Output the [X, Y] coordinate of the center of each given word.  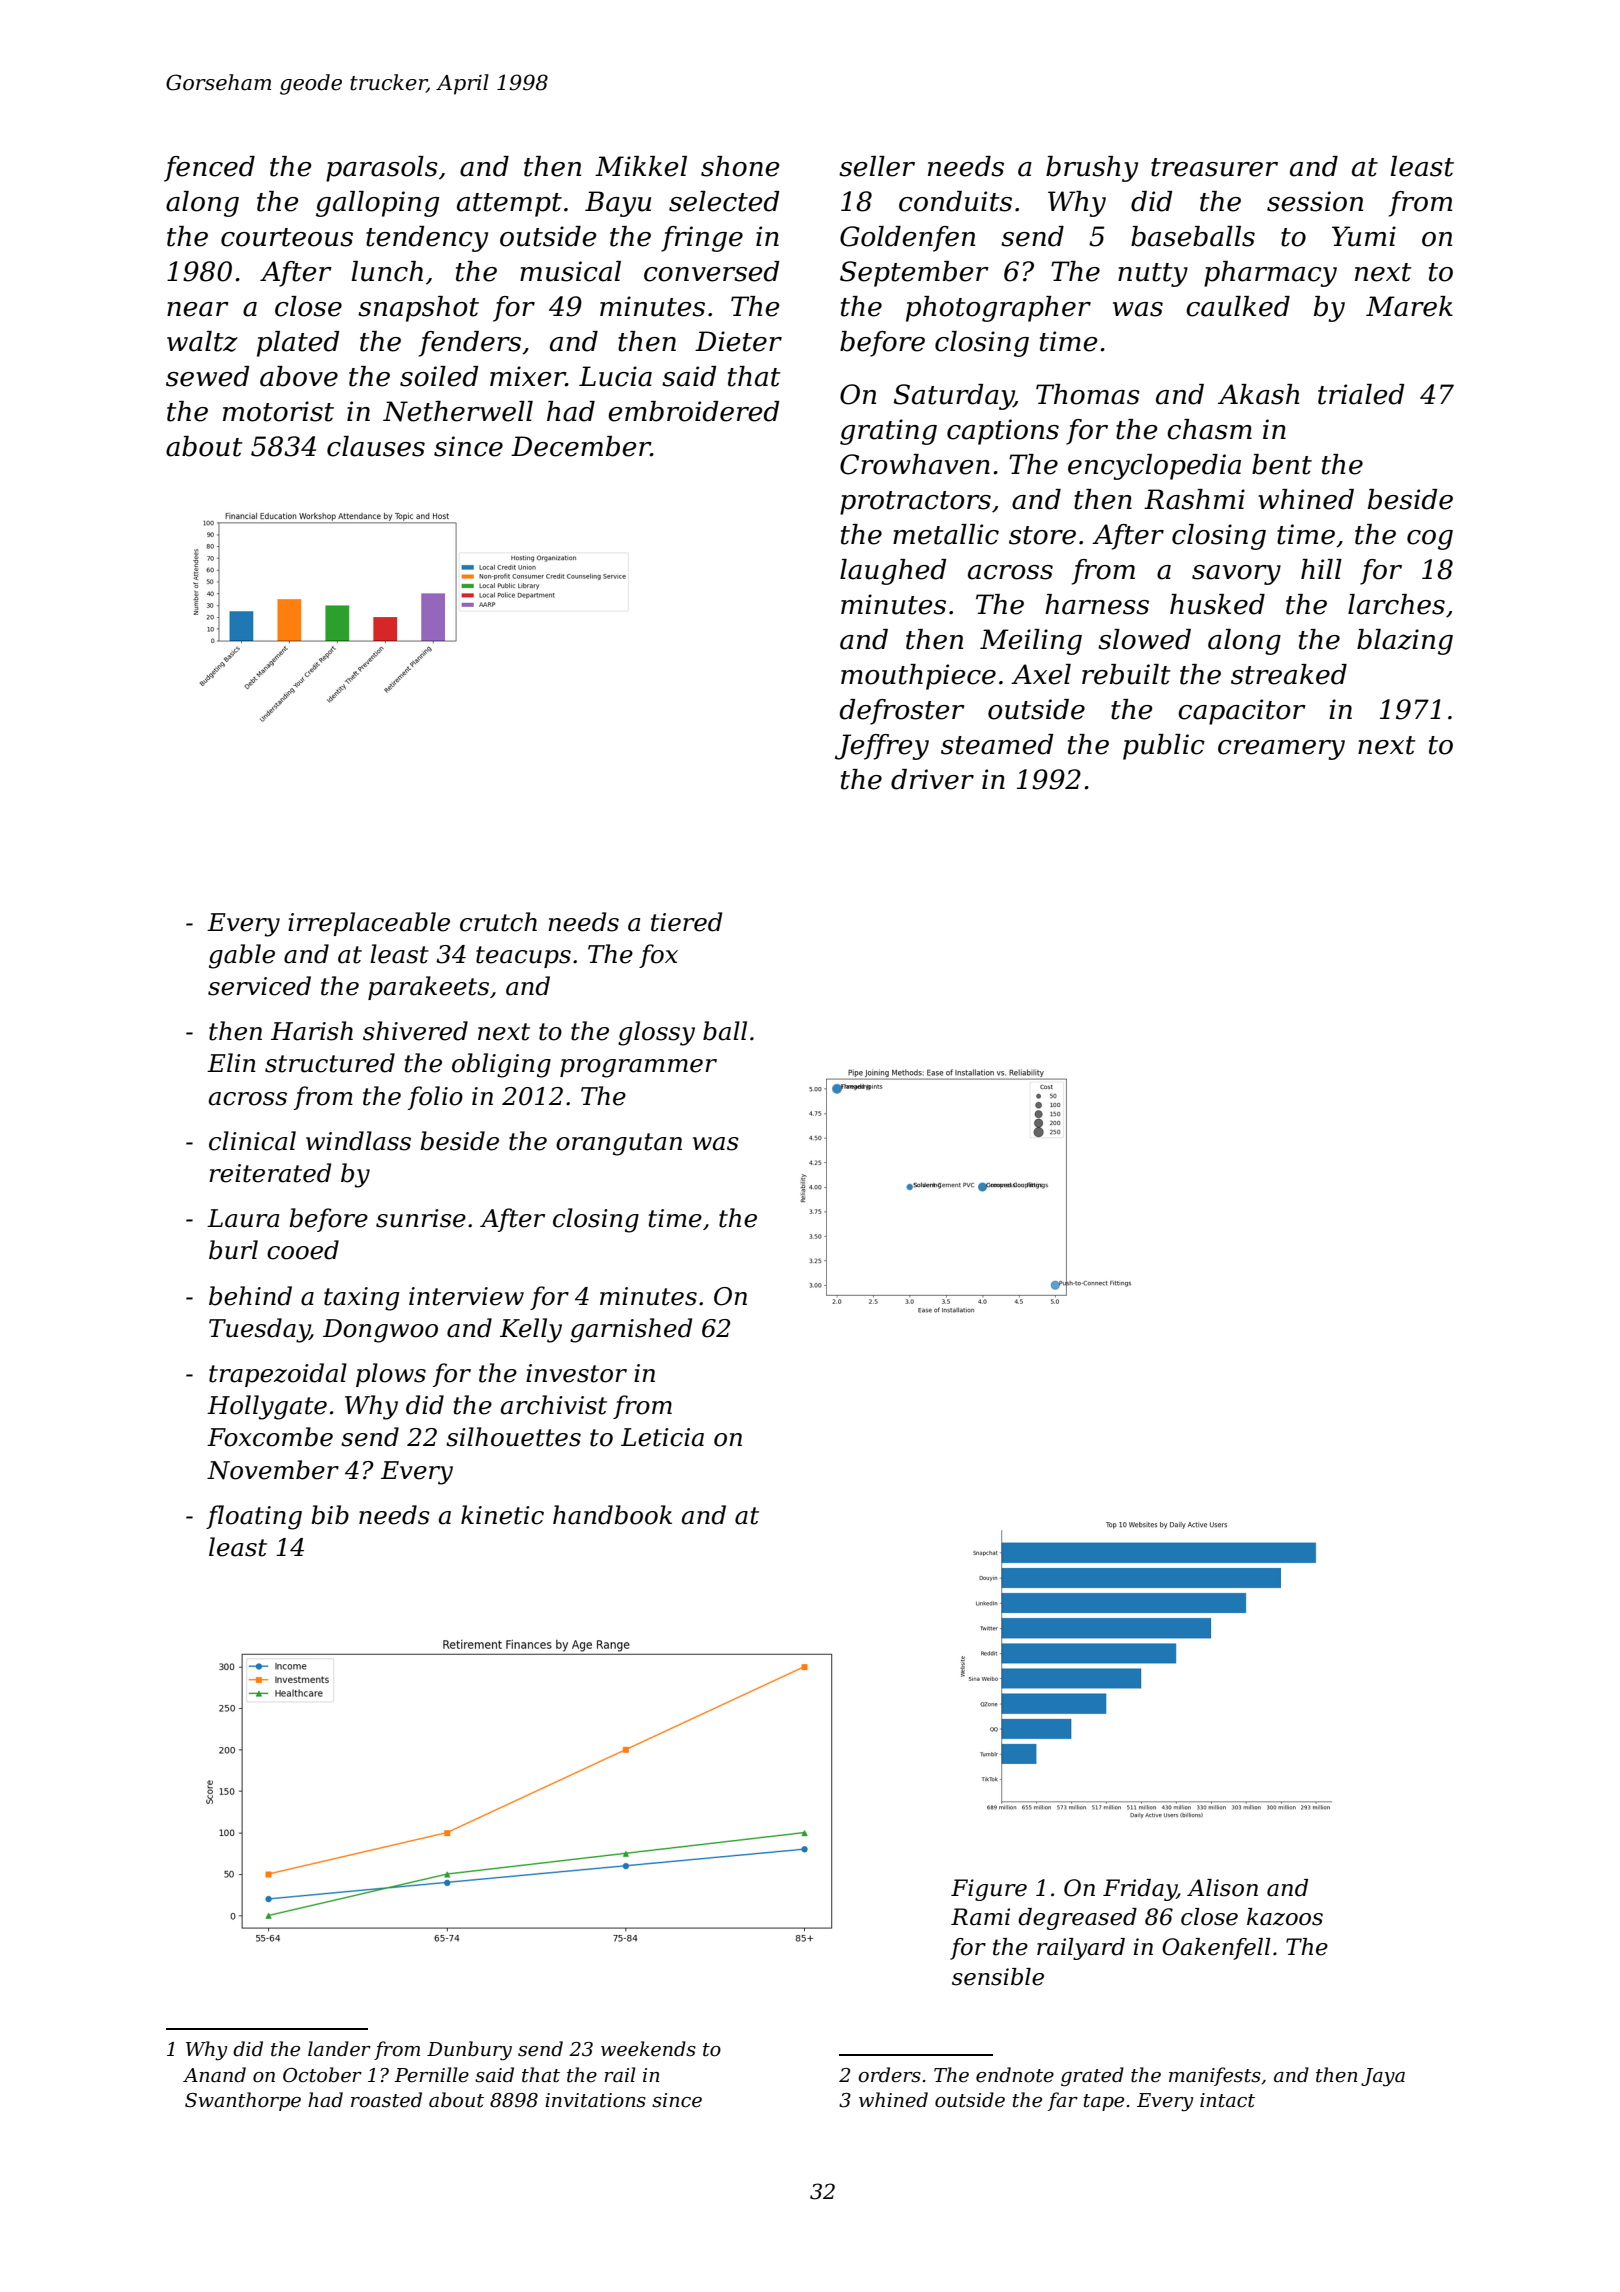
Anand [214, 2075]
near [198, 309]
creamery [1281, 750]
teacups [523, 957]
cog [1430, 540]
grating [888, 432]
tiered [686, 922]
